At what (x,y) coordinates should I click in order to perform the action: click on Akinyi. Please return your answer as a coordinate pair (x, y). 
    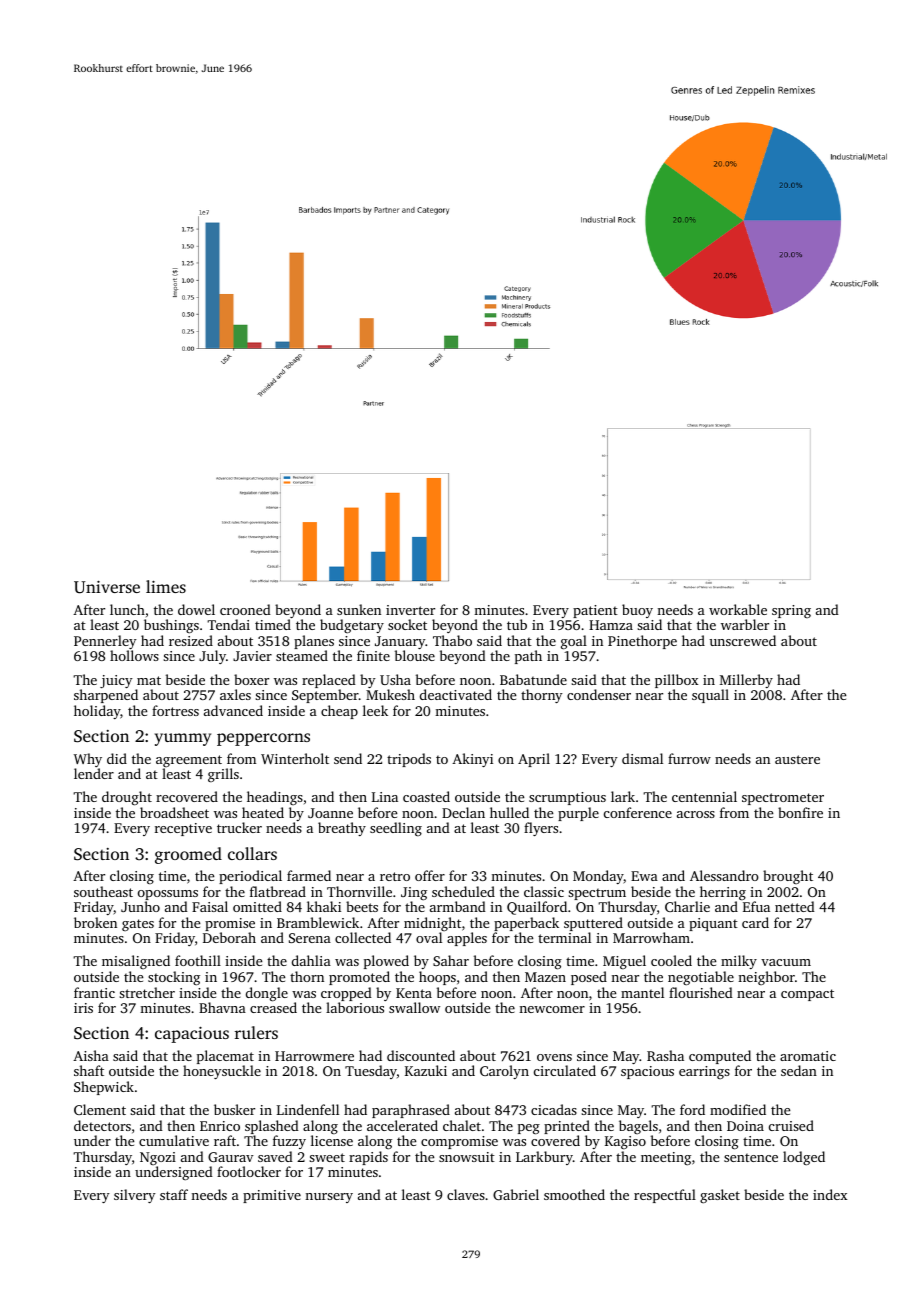
    Looking at the image, I should click on (472, 760).
